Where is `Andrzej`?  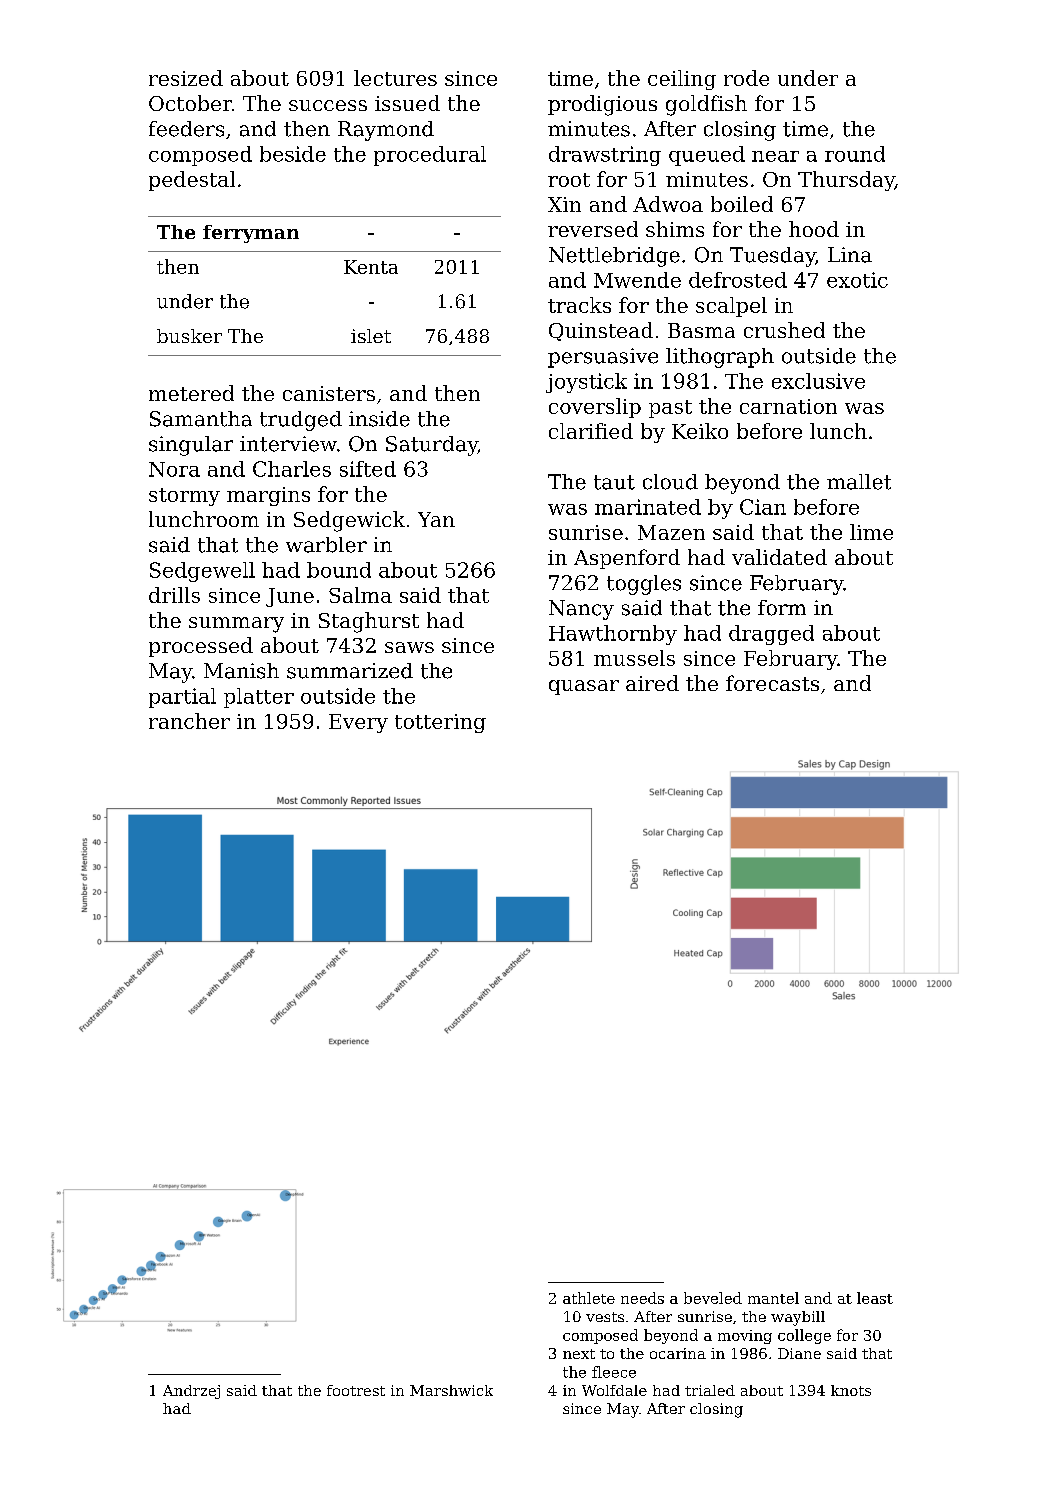
Andrzej is located at coordinates (191, 1392).
